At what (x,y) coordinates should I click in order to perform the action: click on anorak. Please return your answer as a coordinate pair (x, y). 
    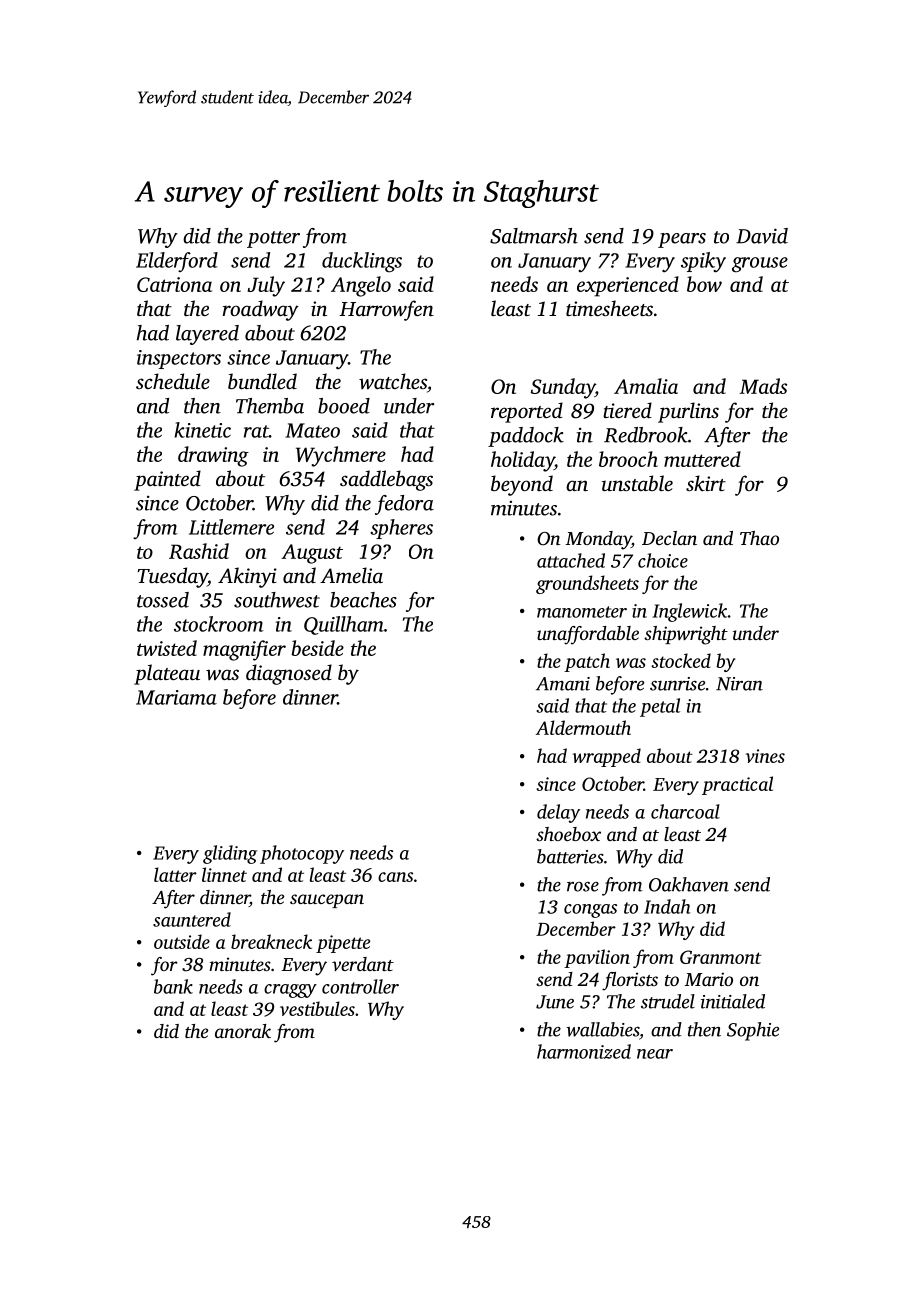
    Looking at the image, I should click on (243, 1031).
